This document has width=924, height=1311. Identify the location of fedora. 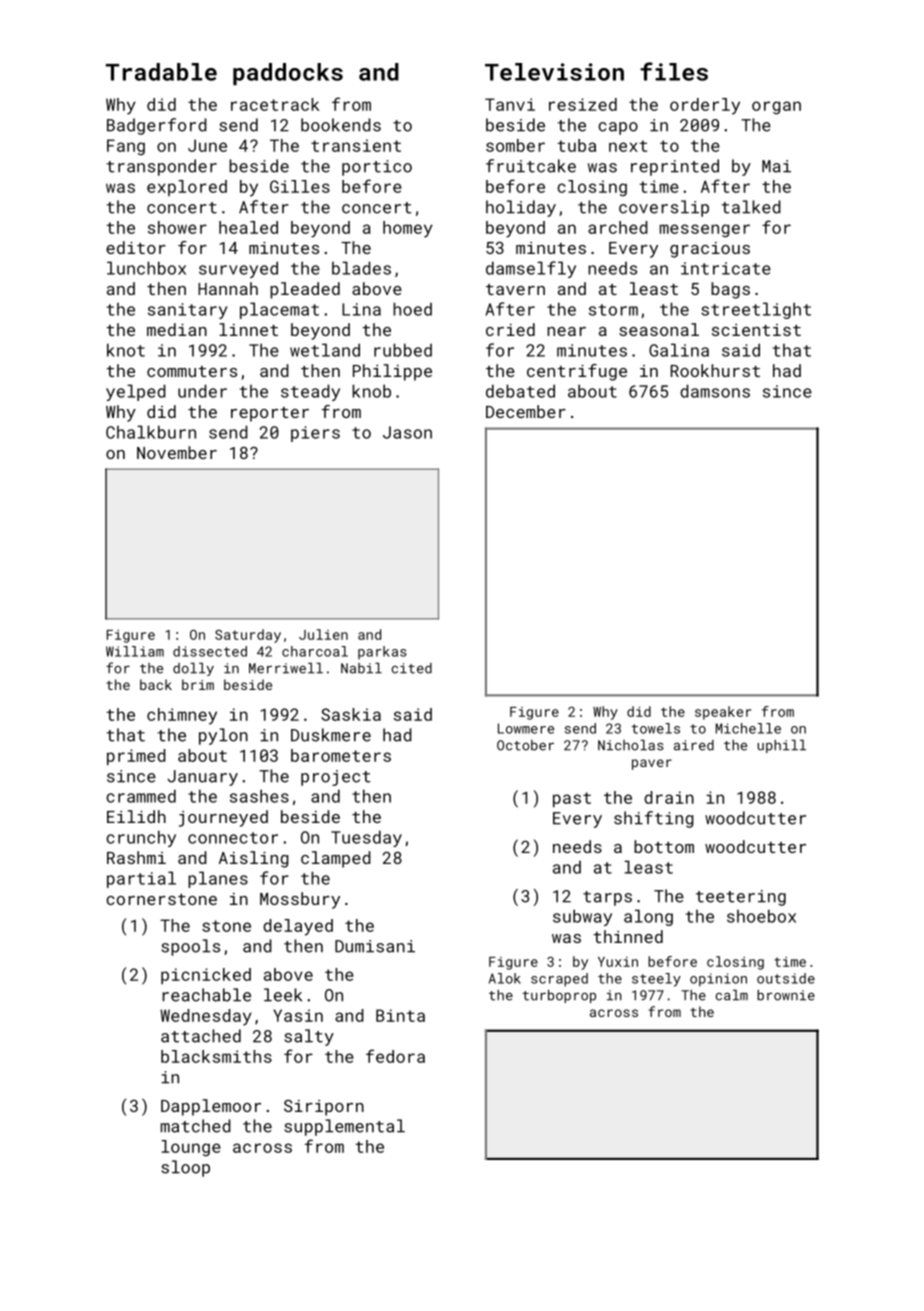
(395, 1056).
